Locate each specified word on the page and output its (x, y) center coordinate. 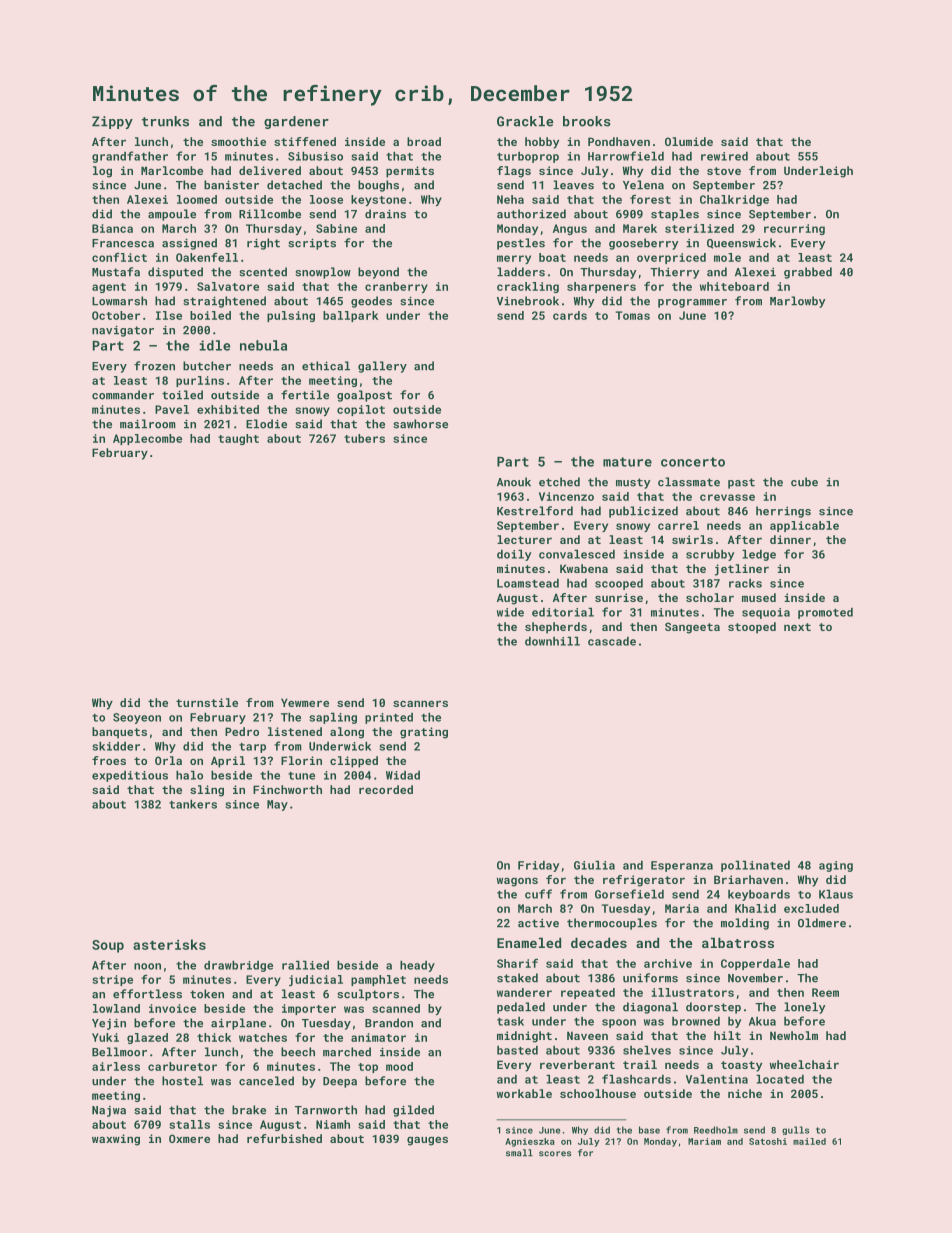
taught (238, 439)
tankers (193, 804)
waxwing (116, 1140)
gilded (413, 1111)
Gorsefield (629, 894)
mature (627, 462)
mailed (809, 1141)
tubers (364, 438)
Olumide (689, 141)
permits (410, 172)
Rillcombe (270, 214)
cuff (538, 894)
